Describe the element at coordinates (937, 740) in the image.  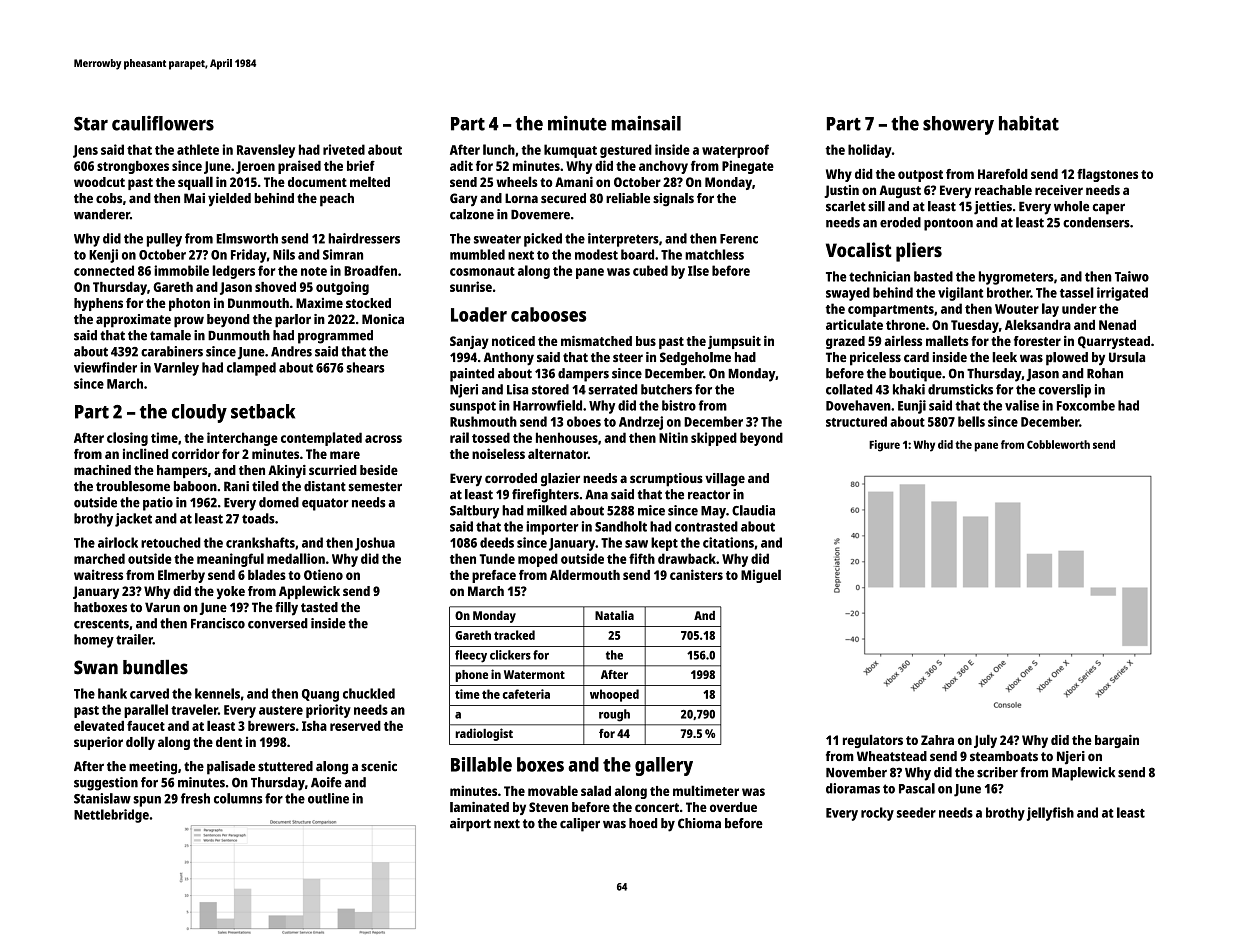
I see `Zahra` at that location.
